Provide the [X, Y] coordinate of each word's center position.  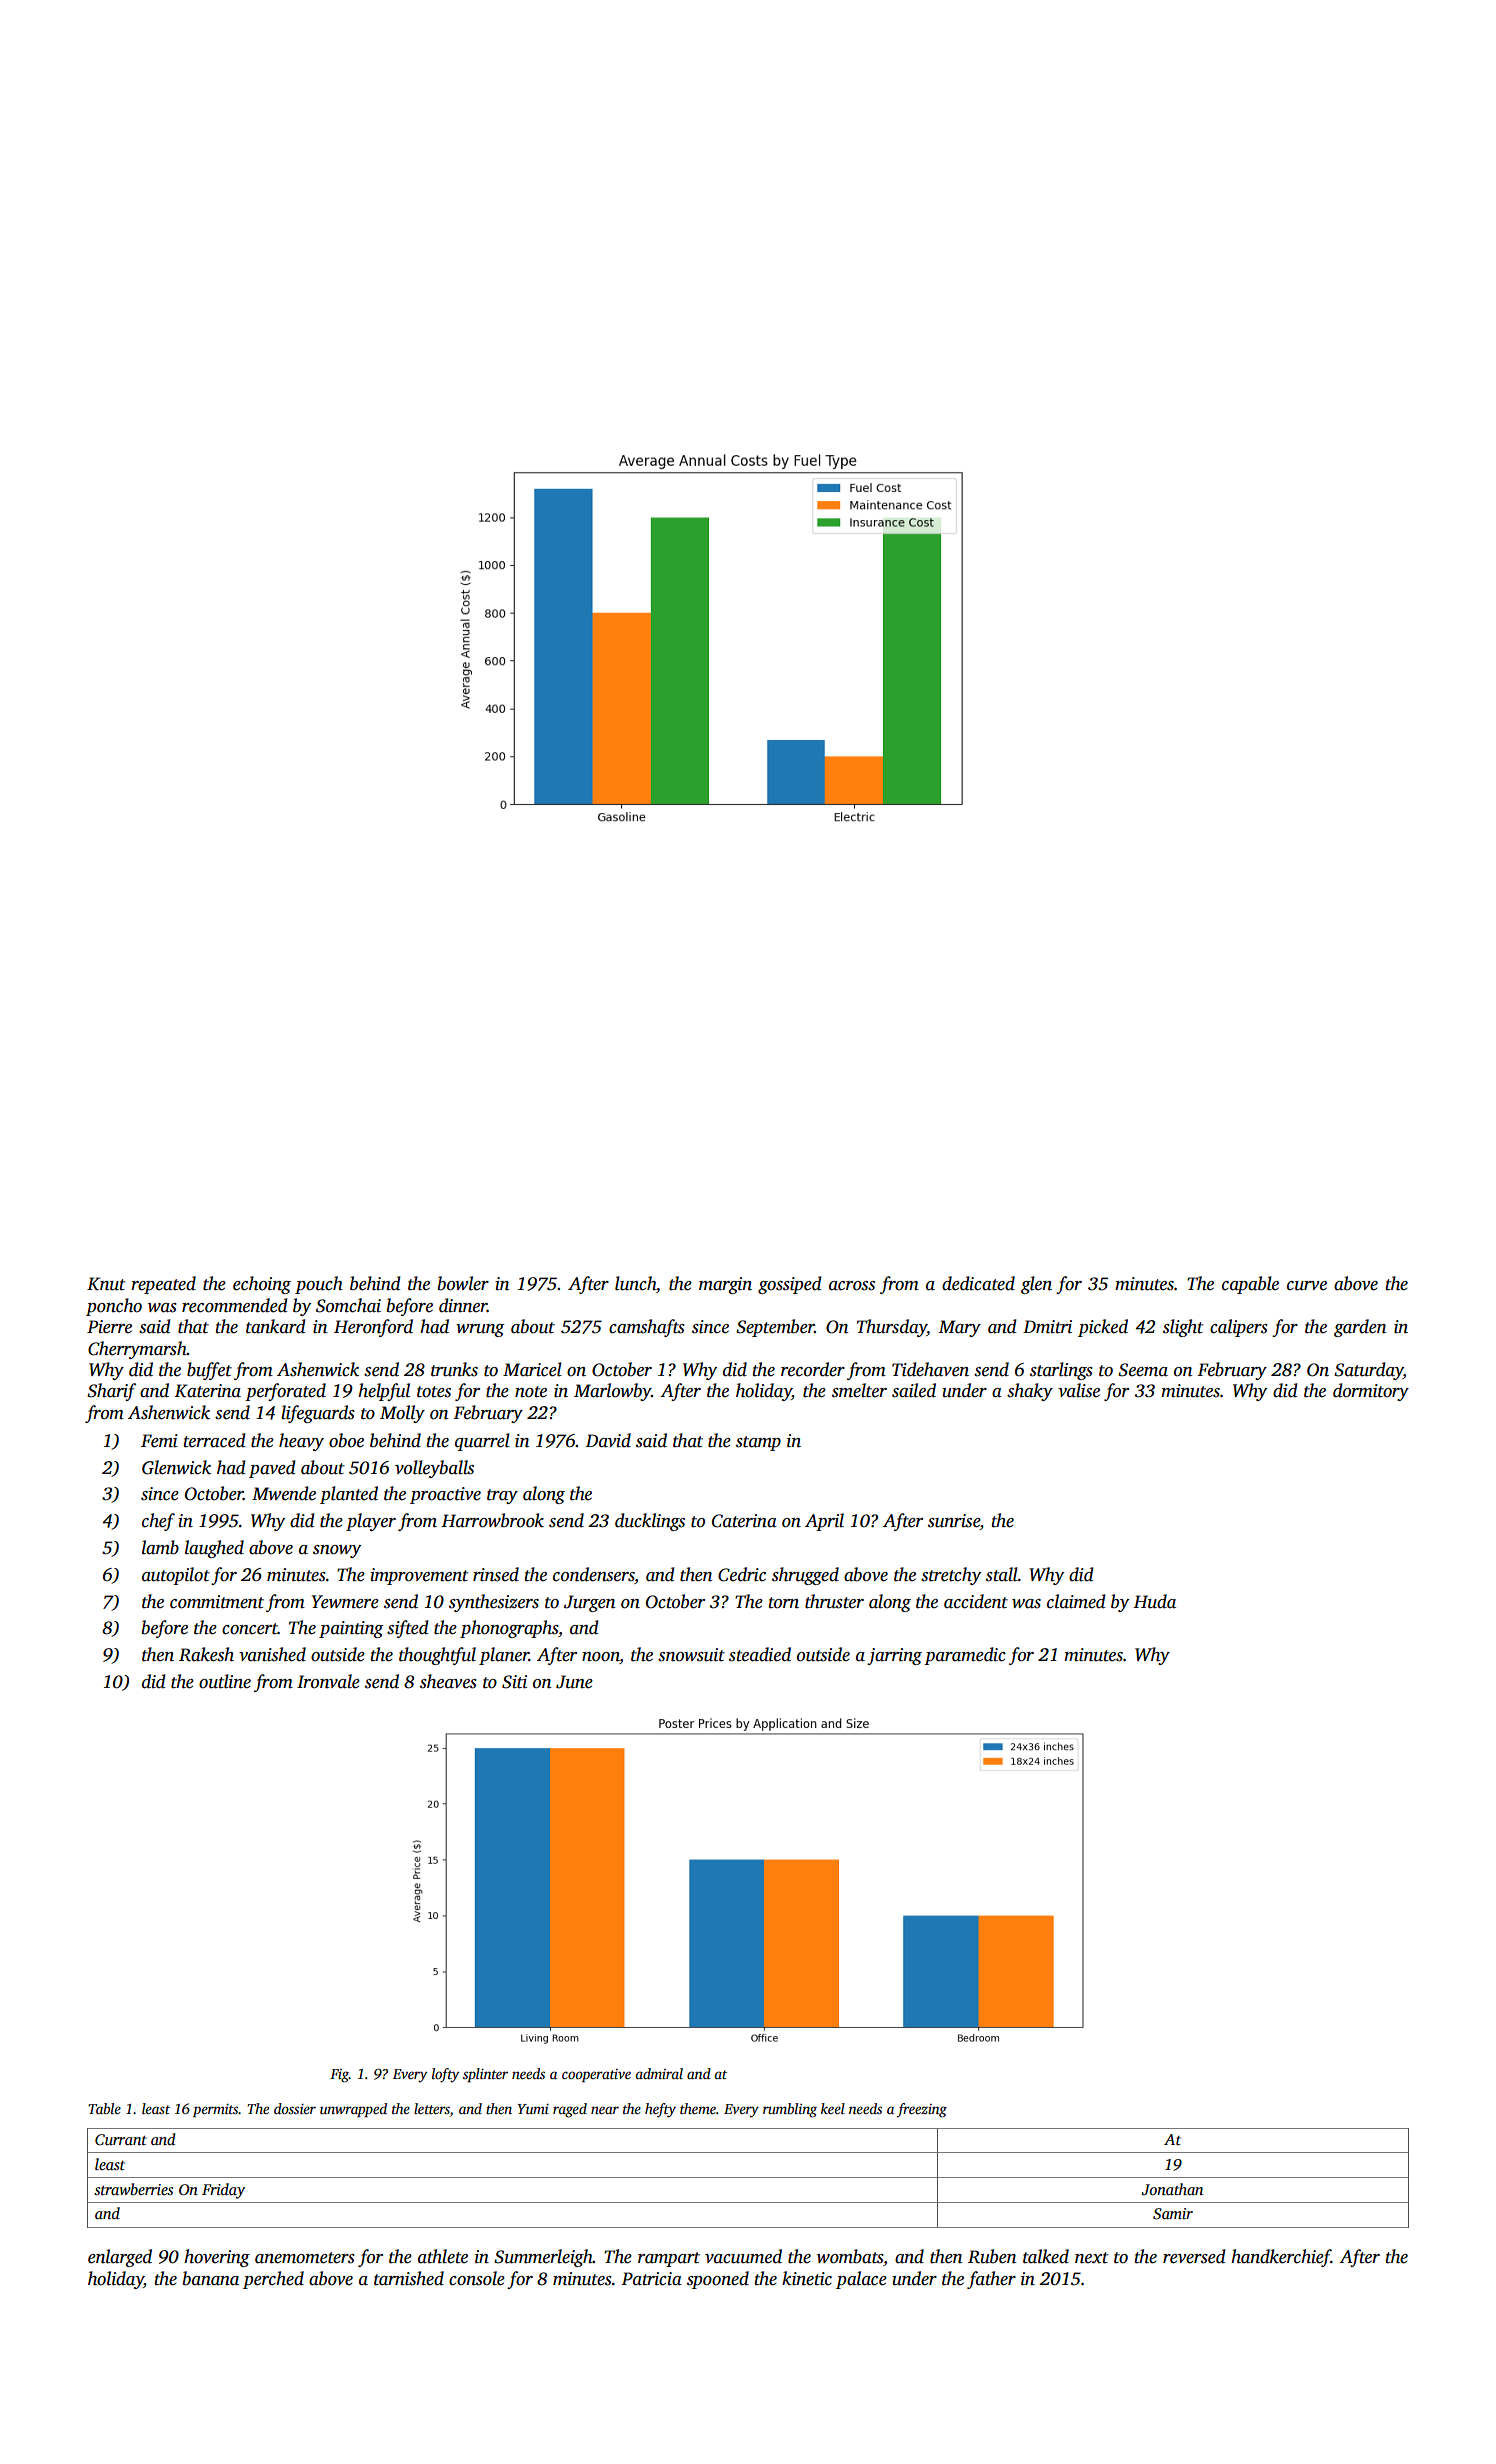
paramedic [965, 1656]
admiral [659, 2073]
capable [1250, 1285]
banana [211, 2278]
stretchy [951, 1576]
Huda [1154, 1601]
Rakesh [206, 1654]
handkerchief [1281, 2258]
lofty [445, 2075]
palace [861, 2280]
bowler [463, 1283]
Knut [106, 1284]
